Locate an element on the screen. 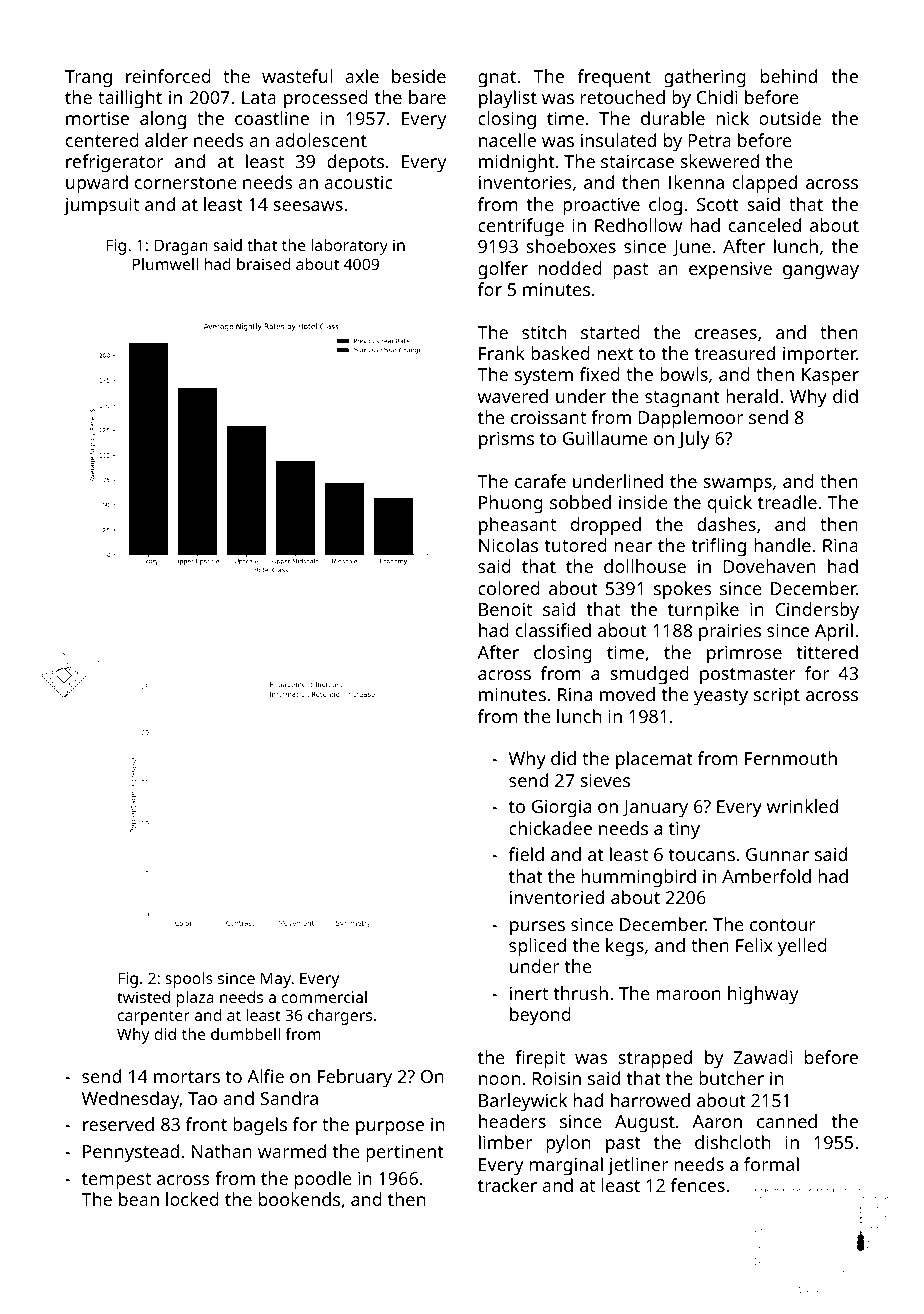 This screenshot has width=924, height=1314. pheasant is located at coordinates (517, 526).
